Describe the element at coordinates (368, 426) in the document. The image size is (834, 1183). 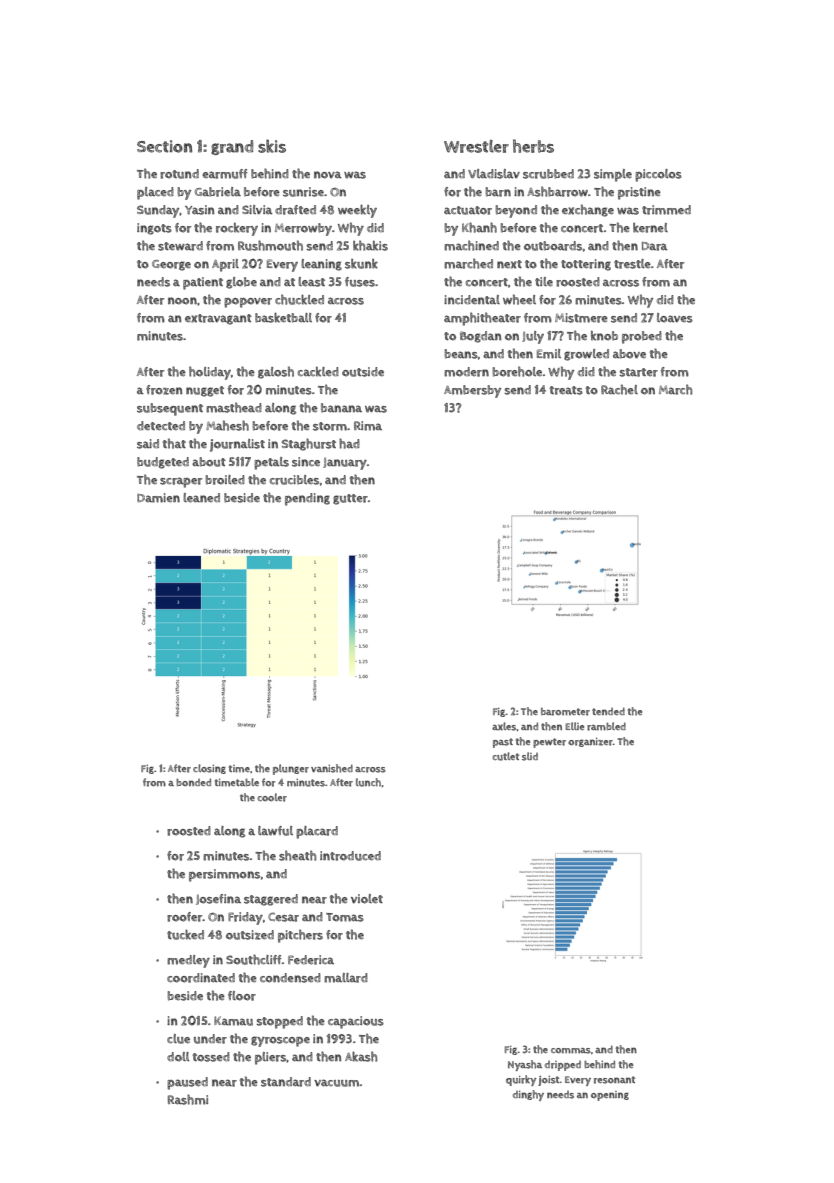
I see `Rima` at that location.
